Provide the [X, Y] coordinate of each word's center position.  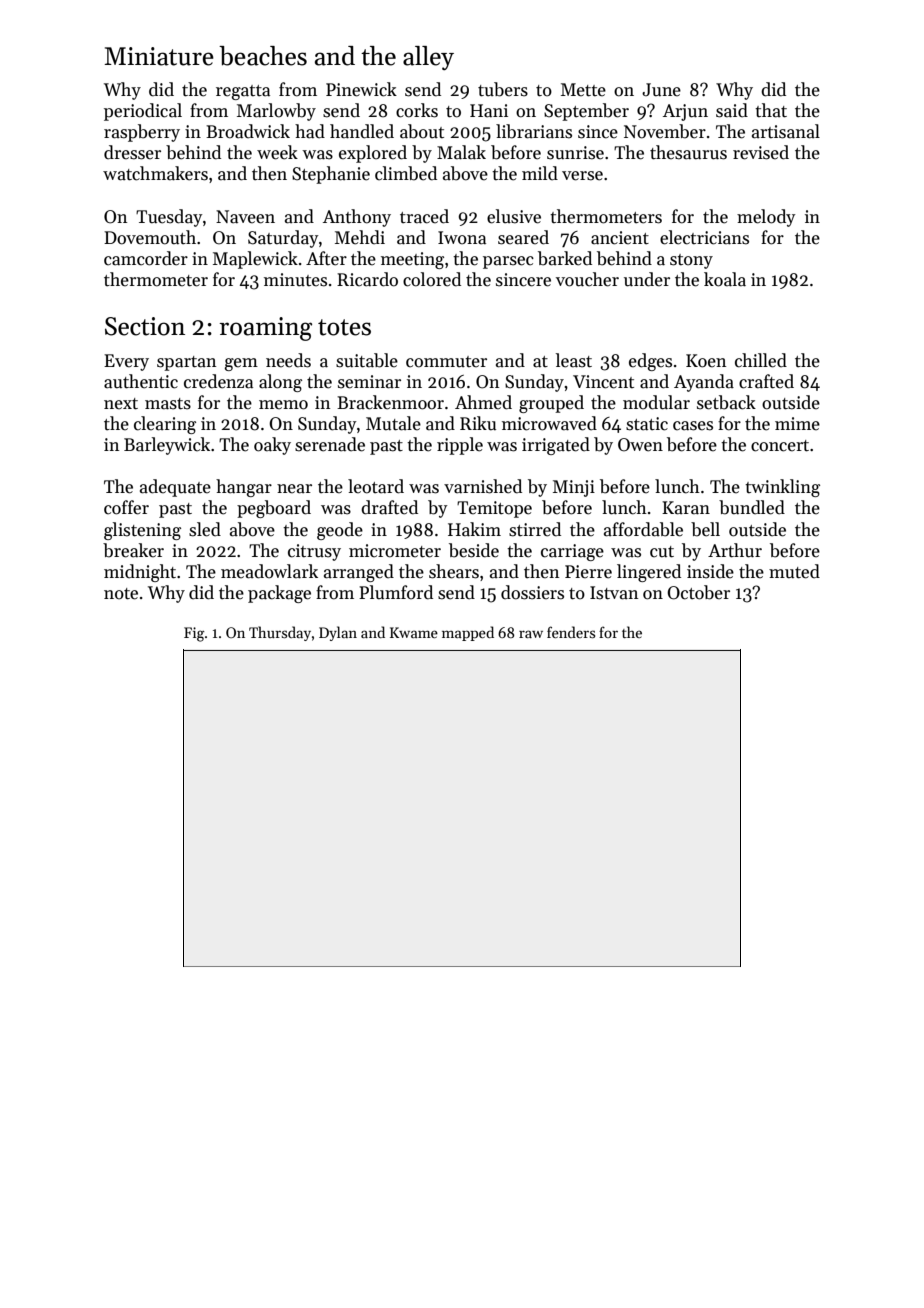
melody [766, 218]
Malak [461, 152]
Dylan [338, 633]
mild [540, 173]
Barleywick [167, 446]
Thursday [280, 633]
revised [761, 152]
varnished [483, 486]
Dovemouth [150, 237]
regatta [243, 92]
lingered [649, 573]
